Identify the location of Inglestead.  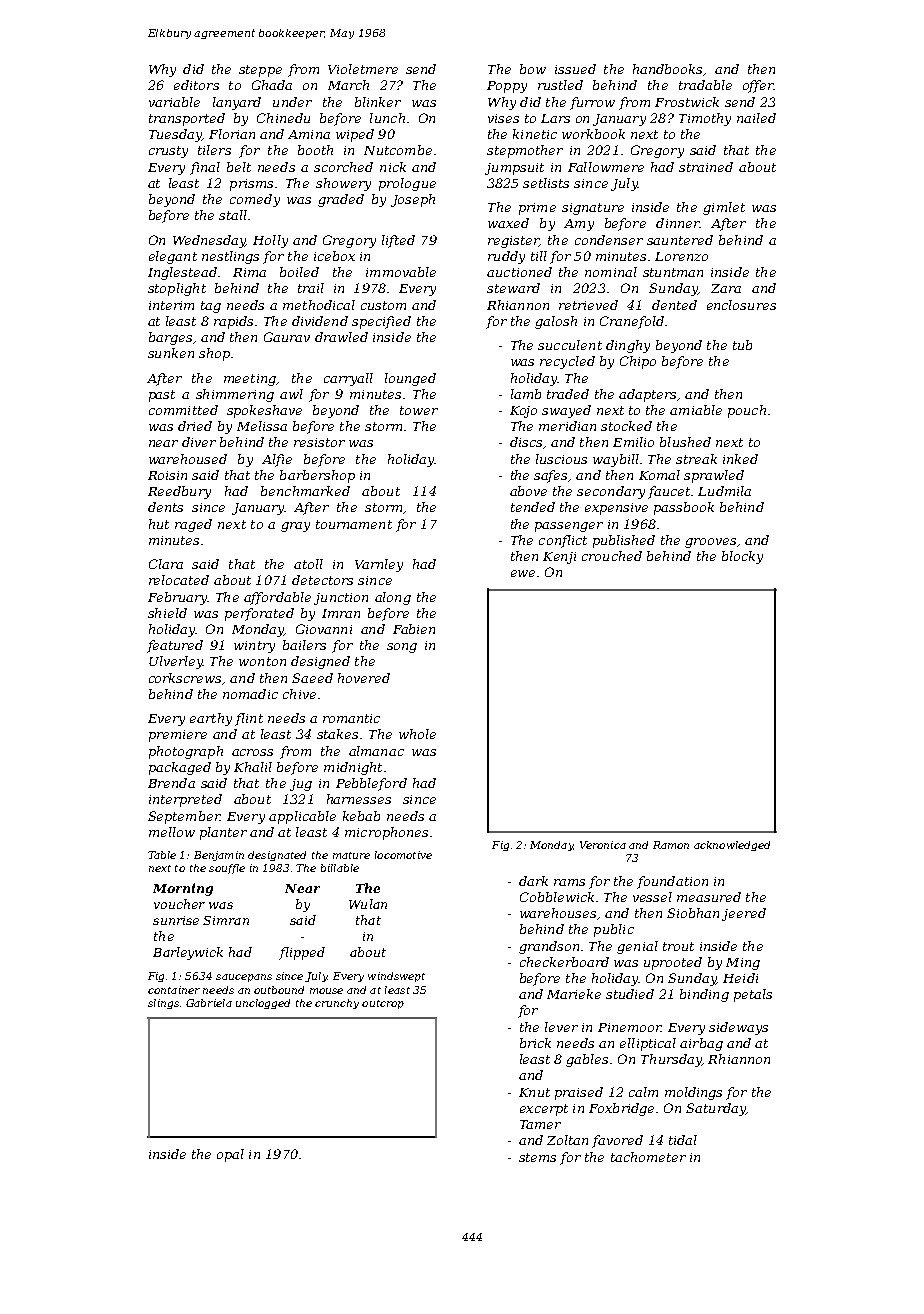
(182, 273).
